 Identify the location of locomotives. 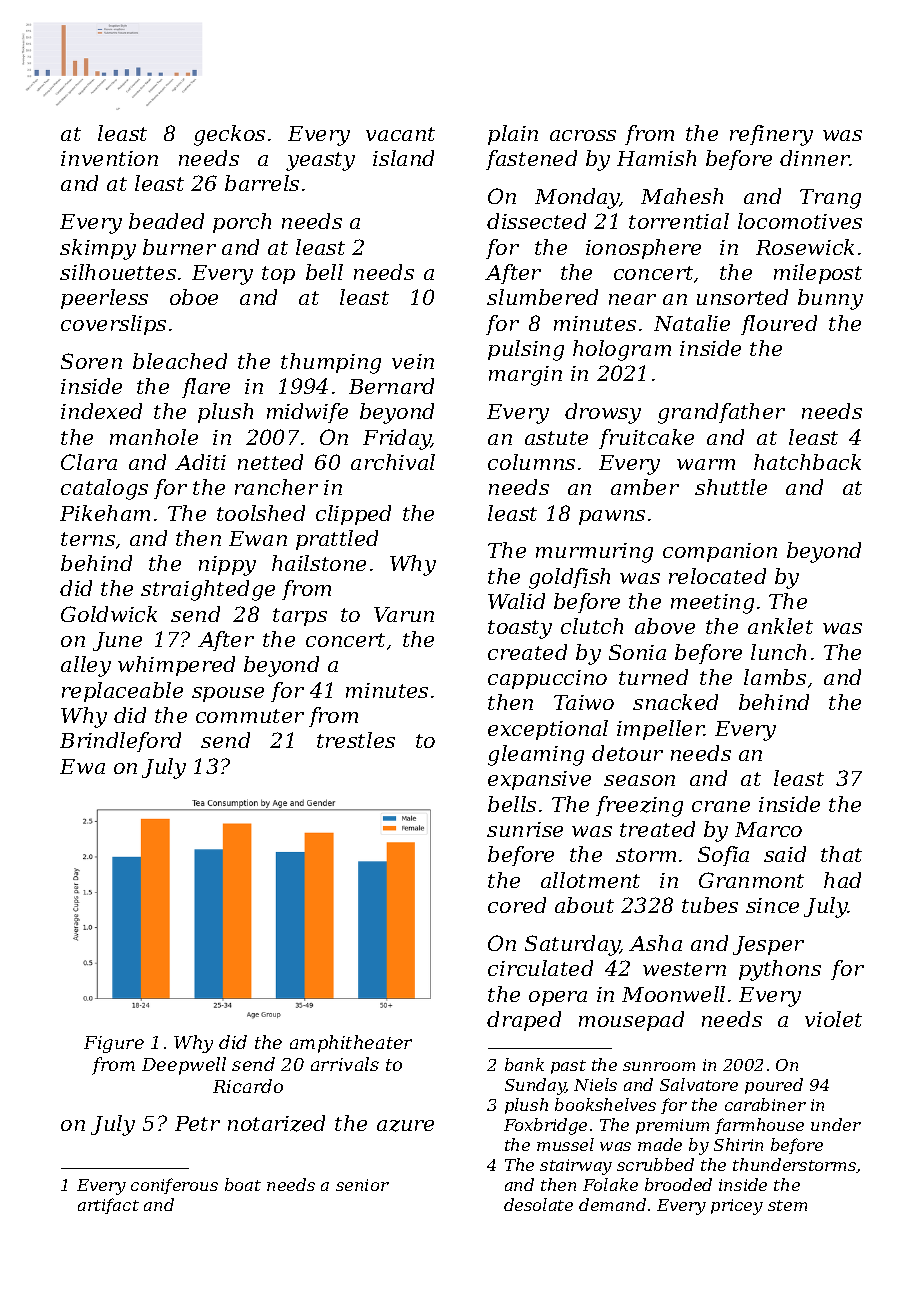
(800, 221).
